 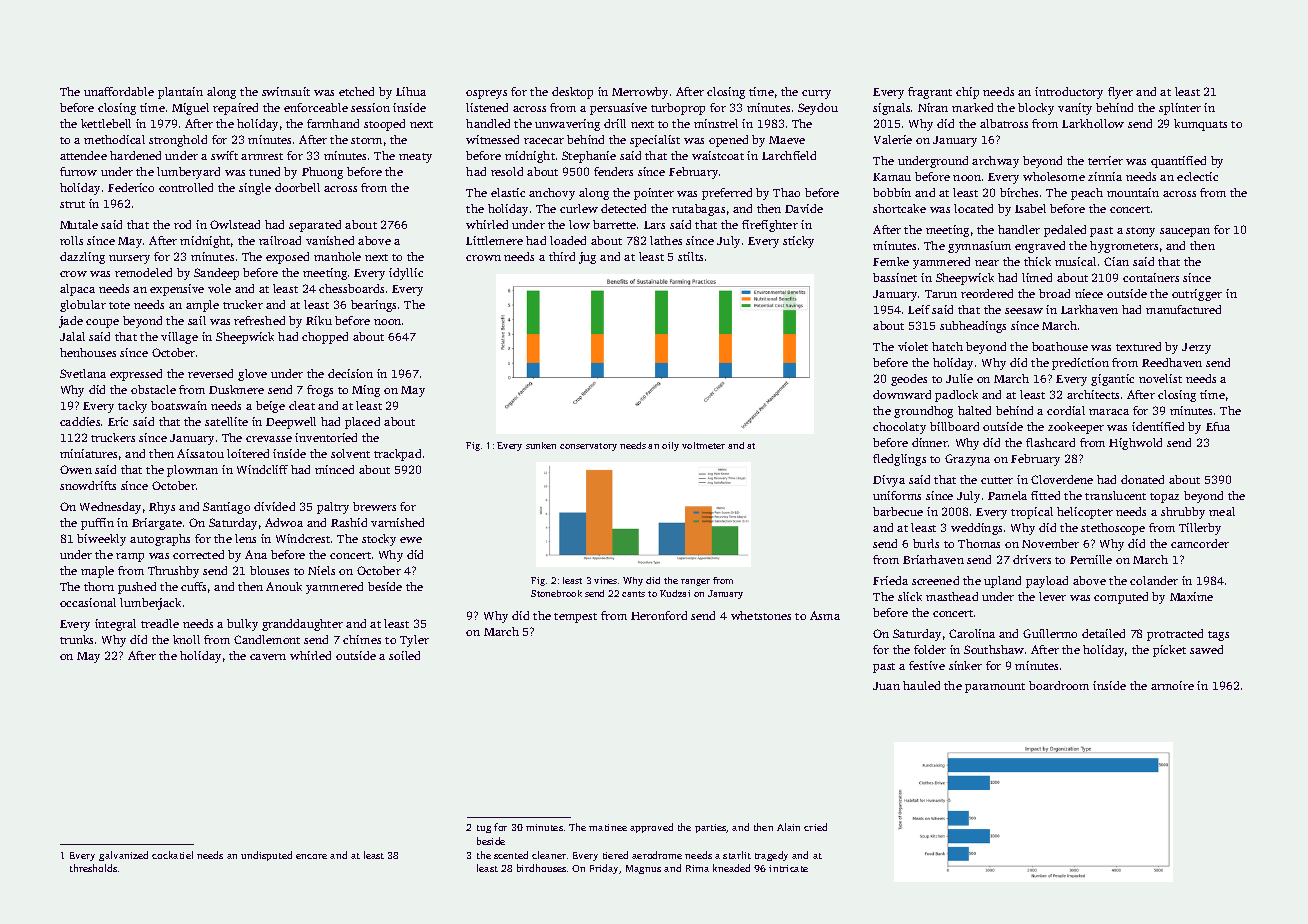 I want to click on idyllic, so click(x=406, y=274).
